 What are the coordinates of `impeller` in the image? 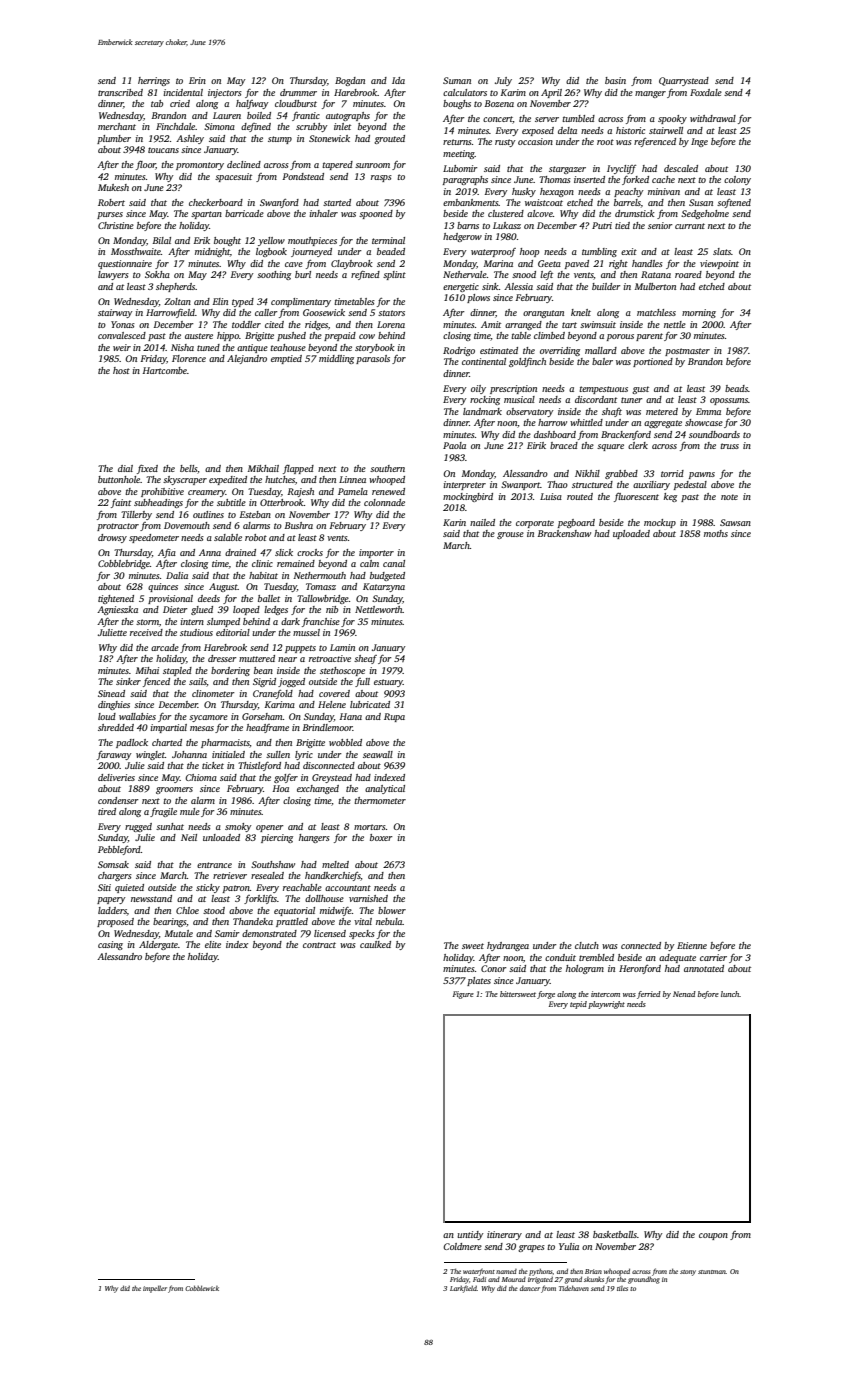 It's located at (155, 1289).
